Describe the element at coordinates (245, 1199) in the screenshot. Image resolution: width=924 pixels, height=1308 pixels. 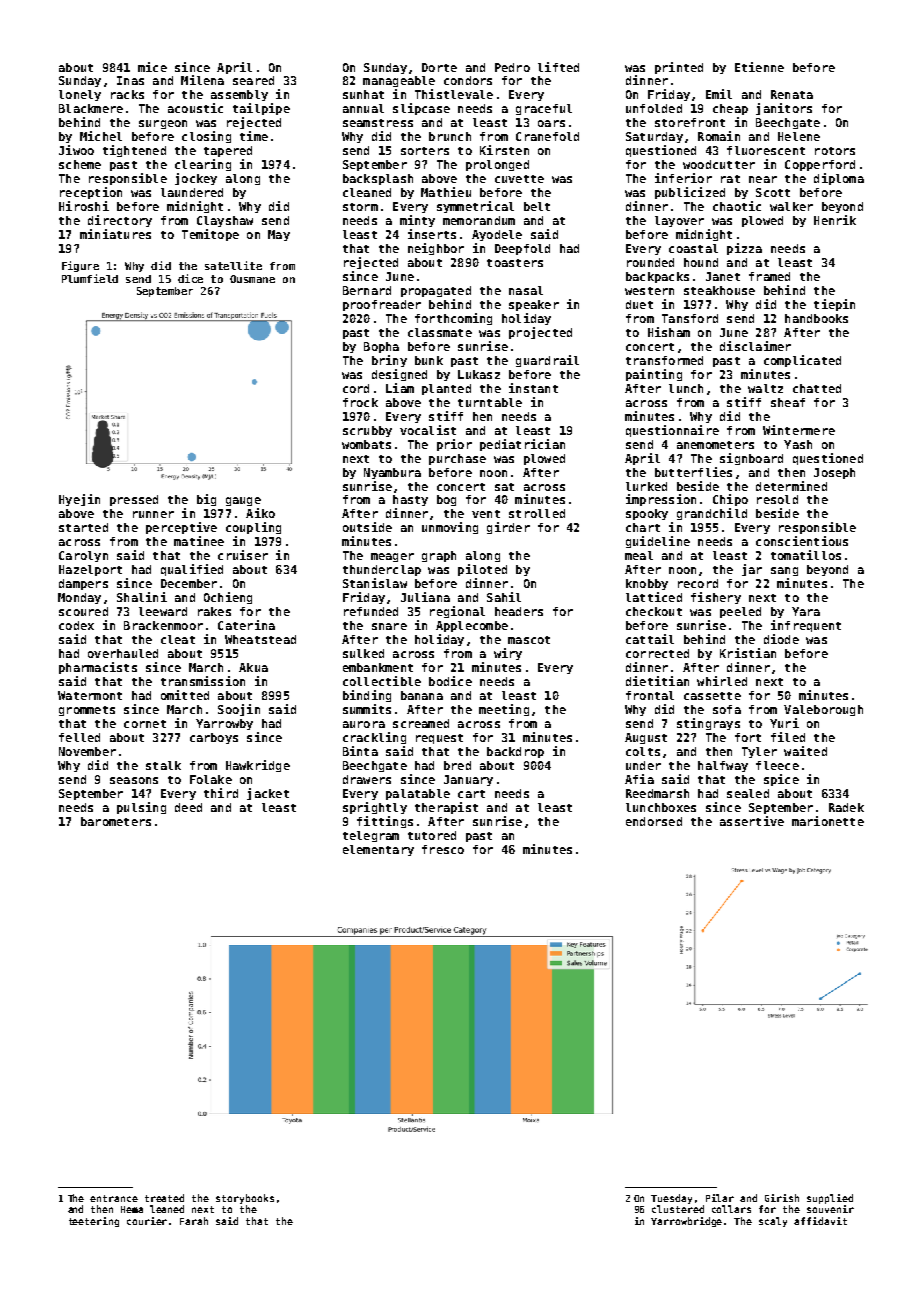
I see `storybooks` at that location.
